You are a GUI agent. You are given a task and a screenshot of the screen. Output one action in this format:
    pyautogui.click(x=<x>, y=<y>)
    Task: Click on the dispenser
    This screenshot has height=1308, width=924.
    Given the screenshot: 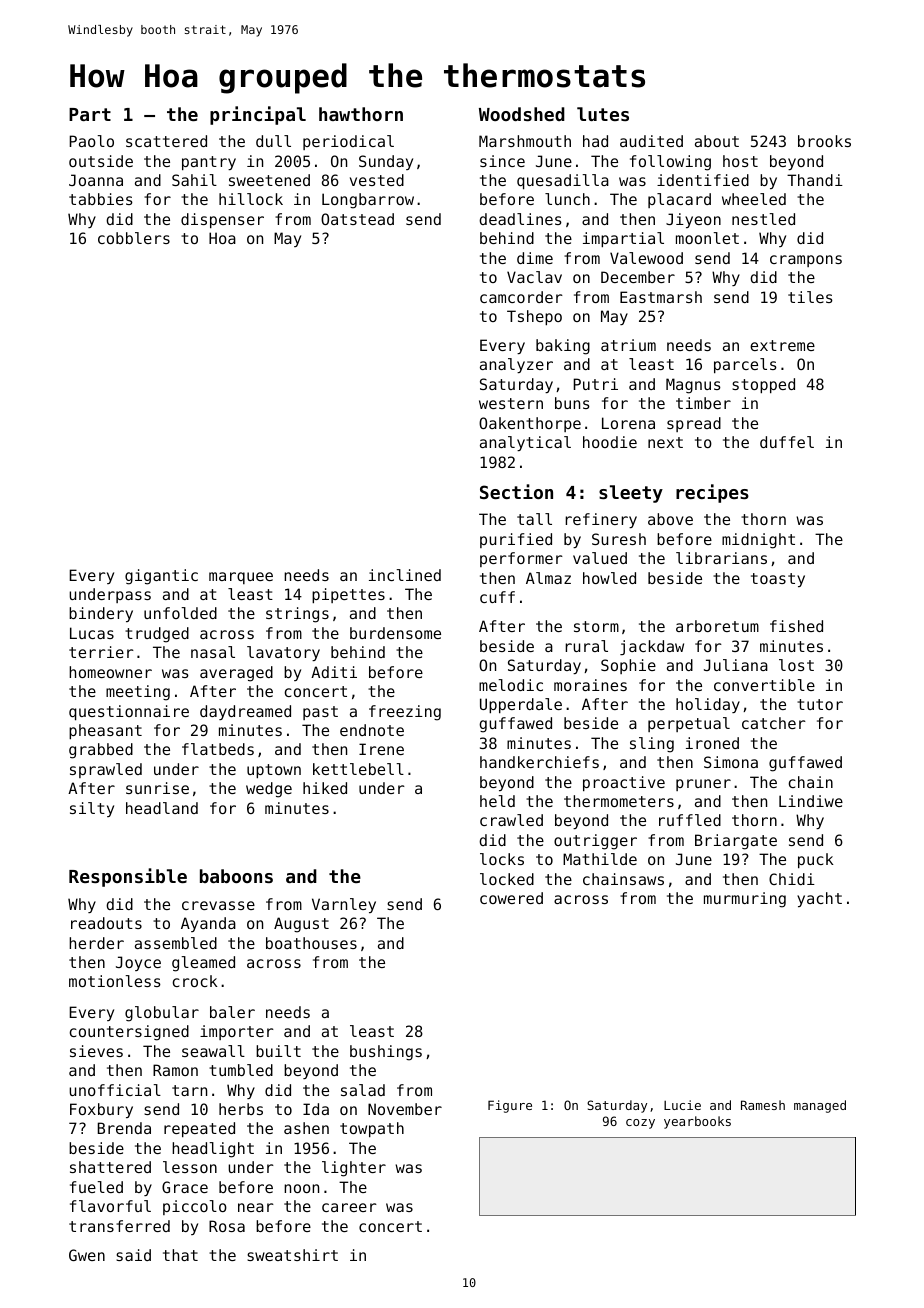 What is the action you would take?
    pyautogui.click(x=222, y=220)
